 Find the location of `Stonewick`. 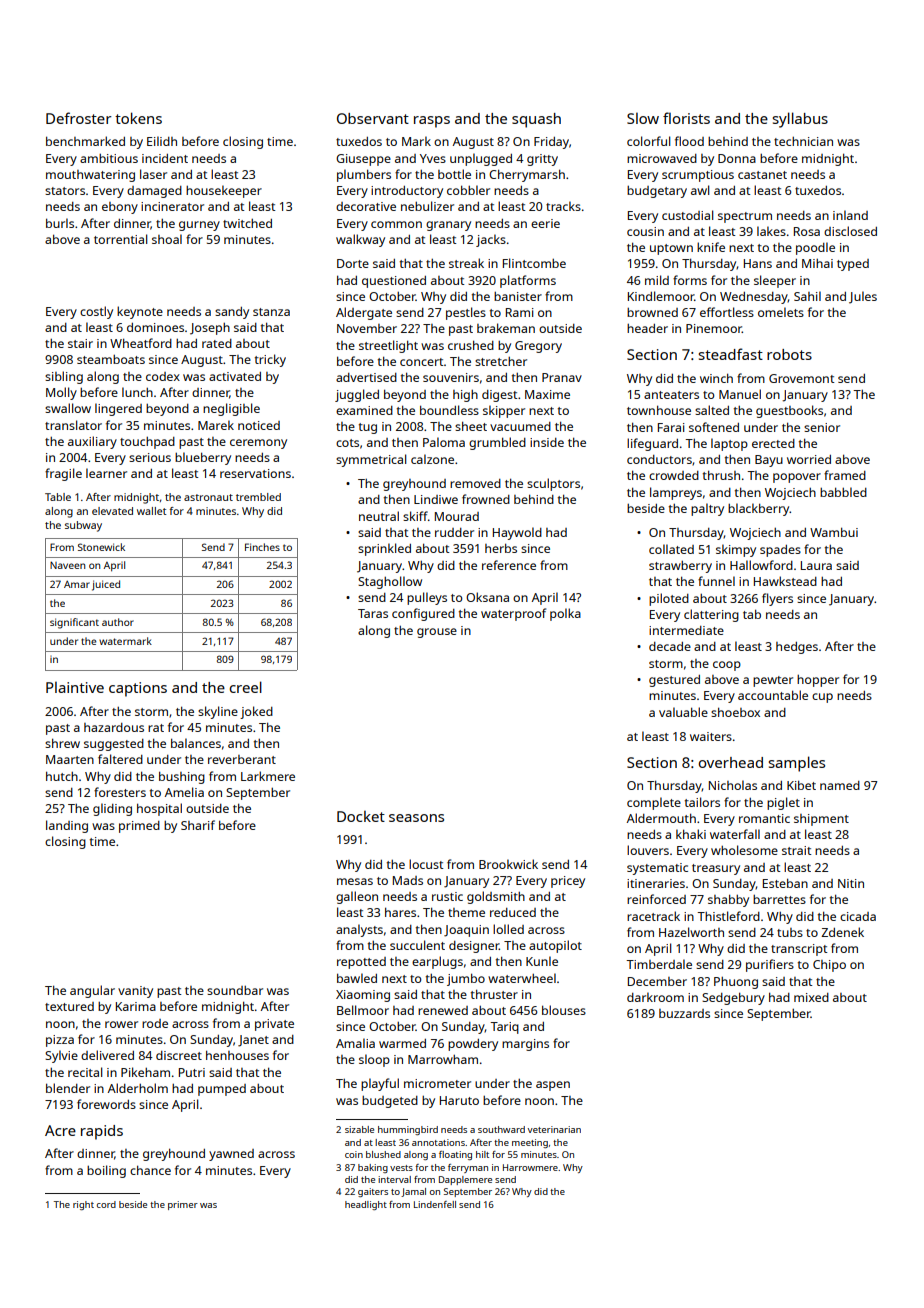

Stonewick is located at coordinates (101, 547).
